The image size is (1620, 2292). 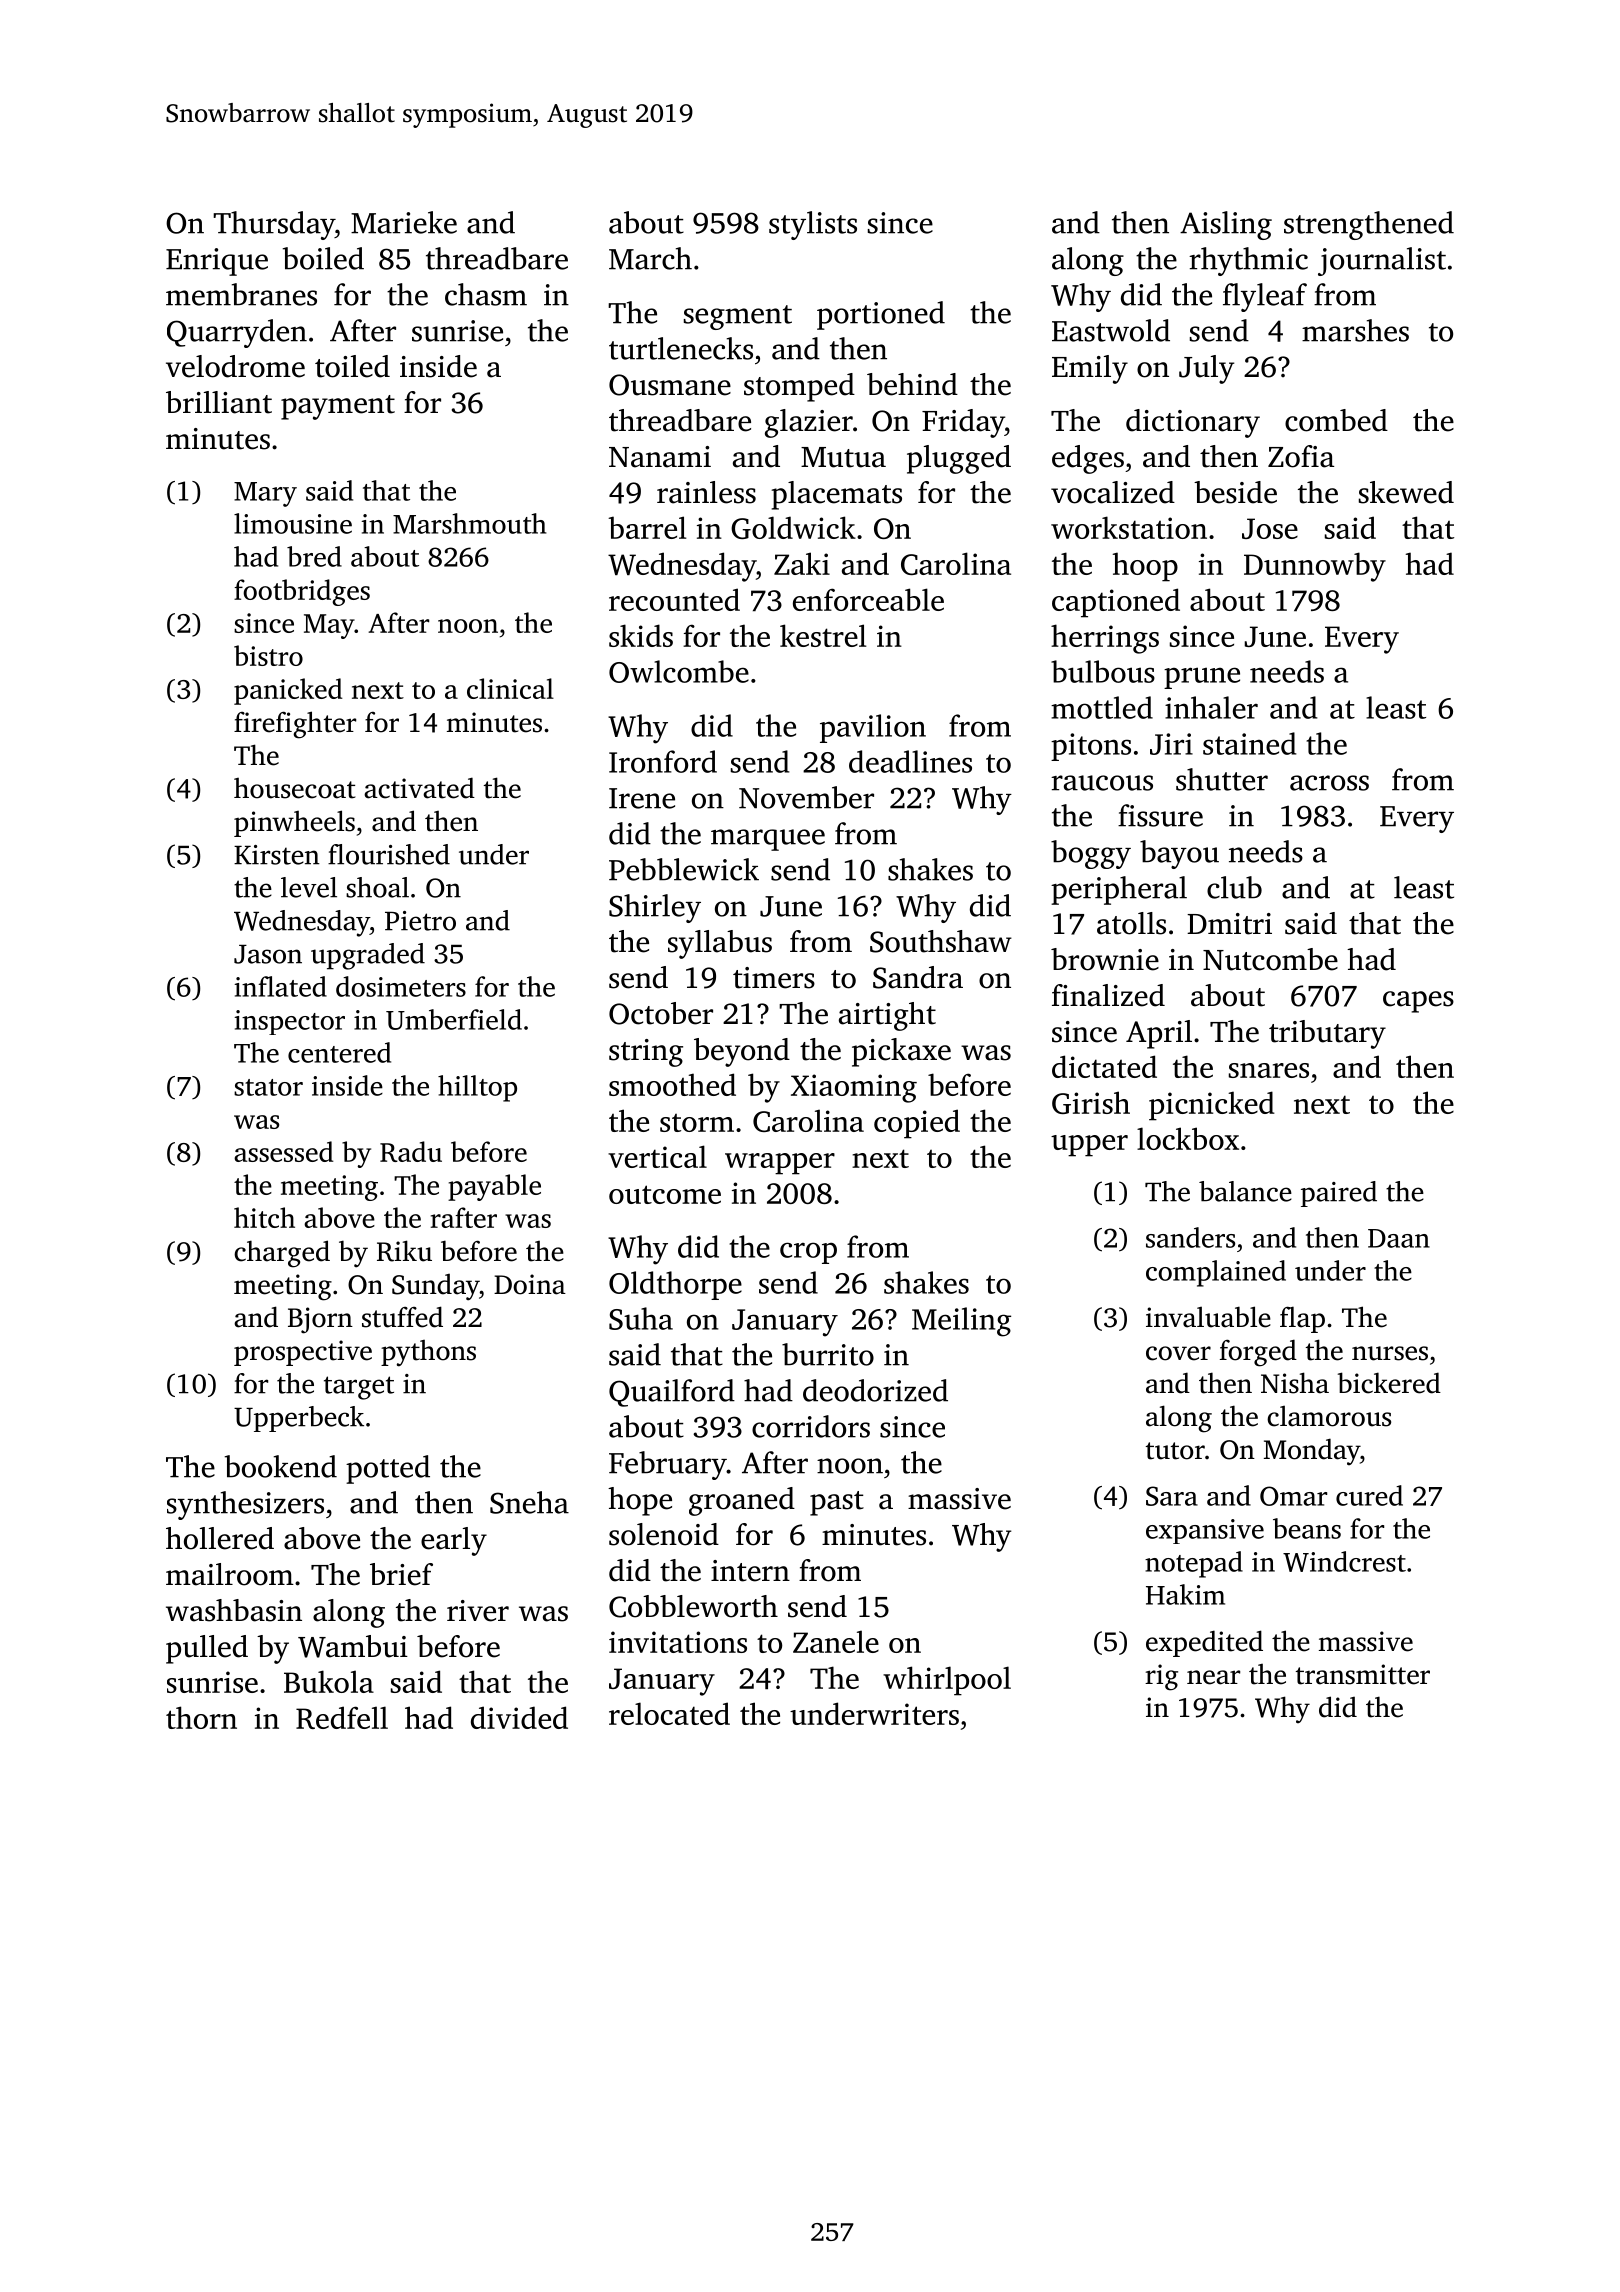 I want to click on whirlpool, so click(x=947, y=1681).
